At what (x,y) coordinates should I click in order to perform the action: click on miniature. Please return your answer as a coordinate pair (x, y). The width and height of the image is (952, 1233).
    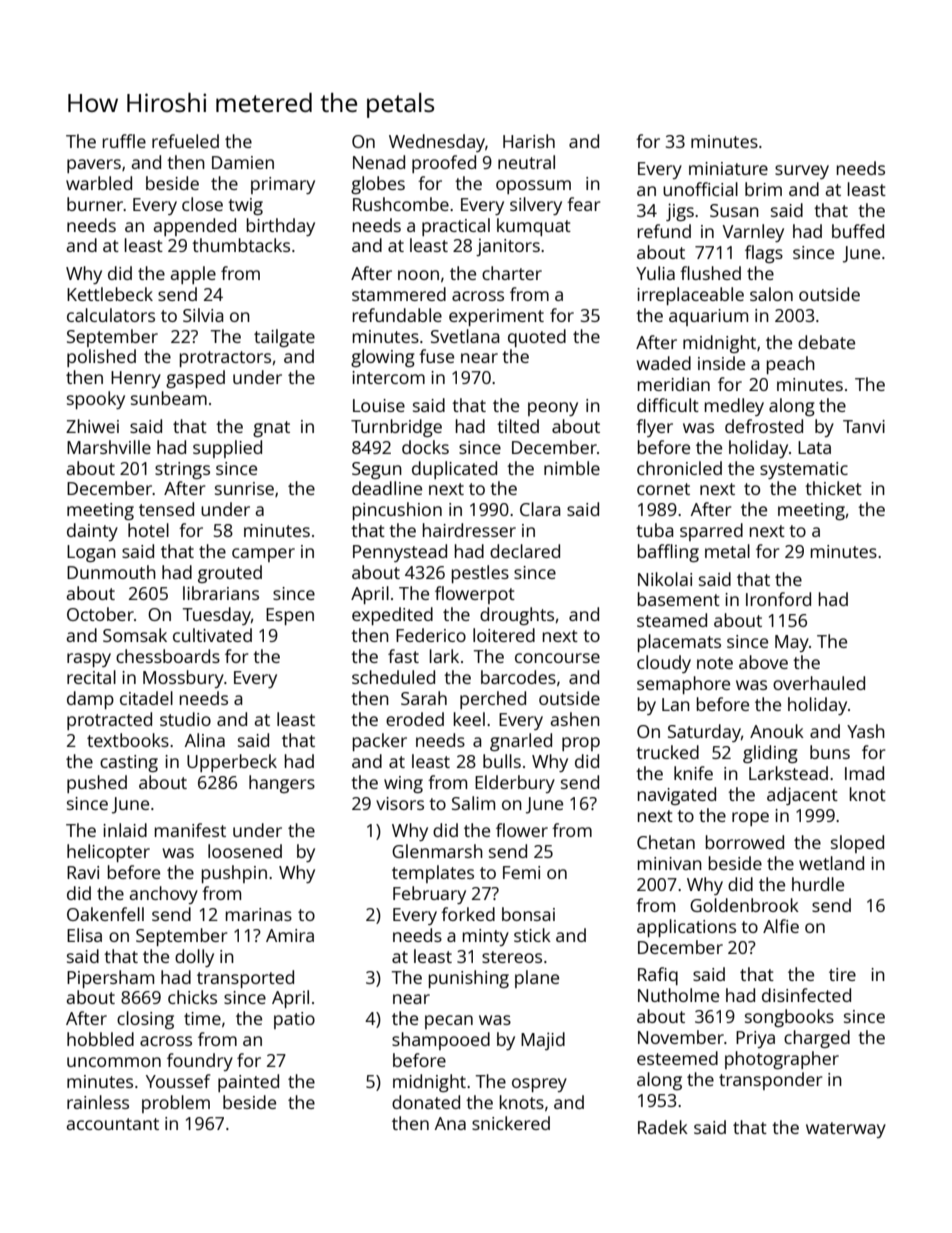
    Looking at the image, I should click on (728, 168).
